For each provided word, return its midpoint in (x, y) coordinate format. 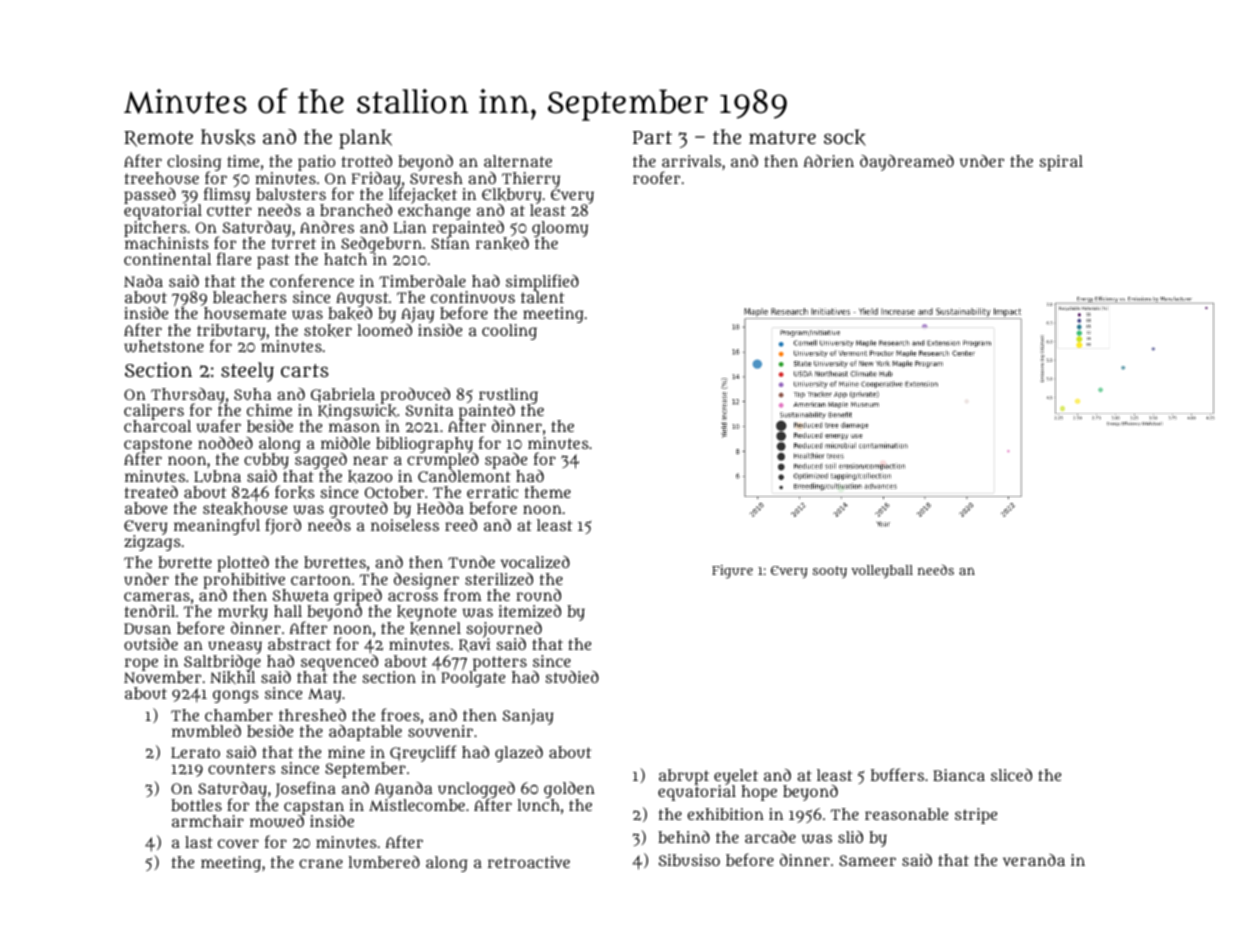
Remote (158, 139)
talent (542, 297)
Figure (732, 572)
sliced (1011, 775)
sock (845, 137)
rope (141, 664)
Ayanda (403, 790)
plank (365, 139)
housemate (245, 313)
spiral (1061, 163)
